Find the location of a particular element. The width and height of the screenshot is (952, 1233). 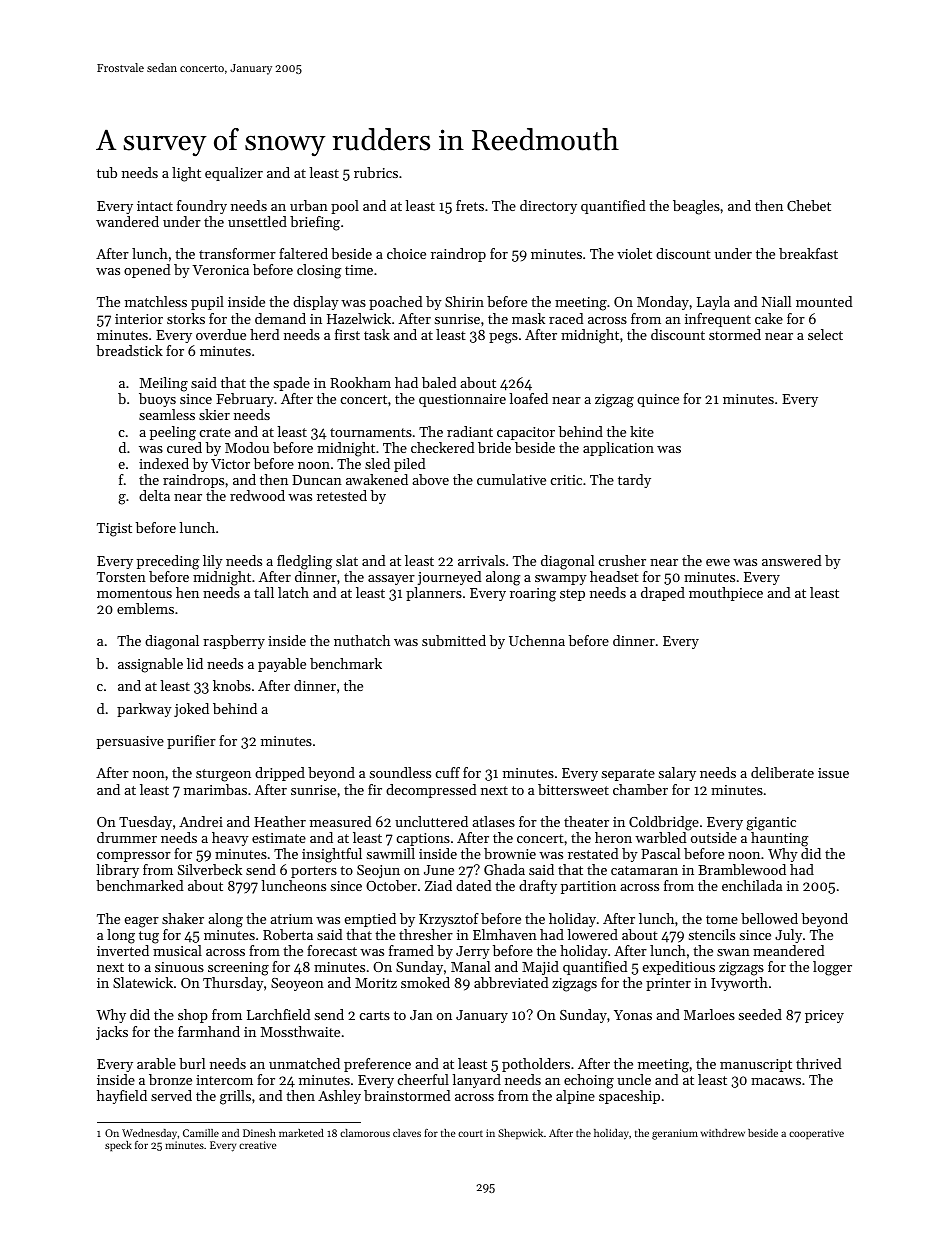

spade is located at coordinates (292, 384).
